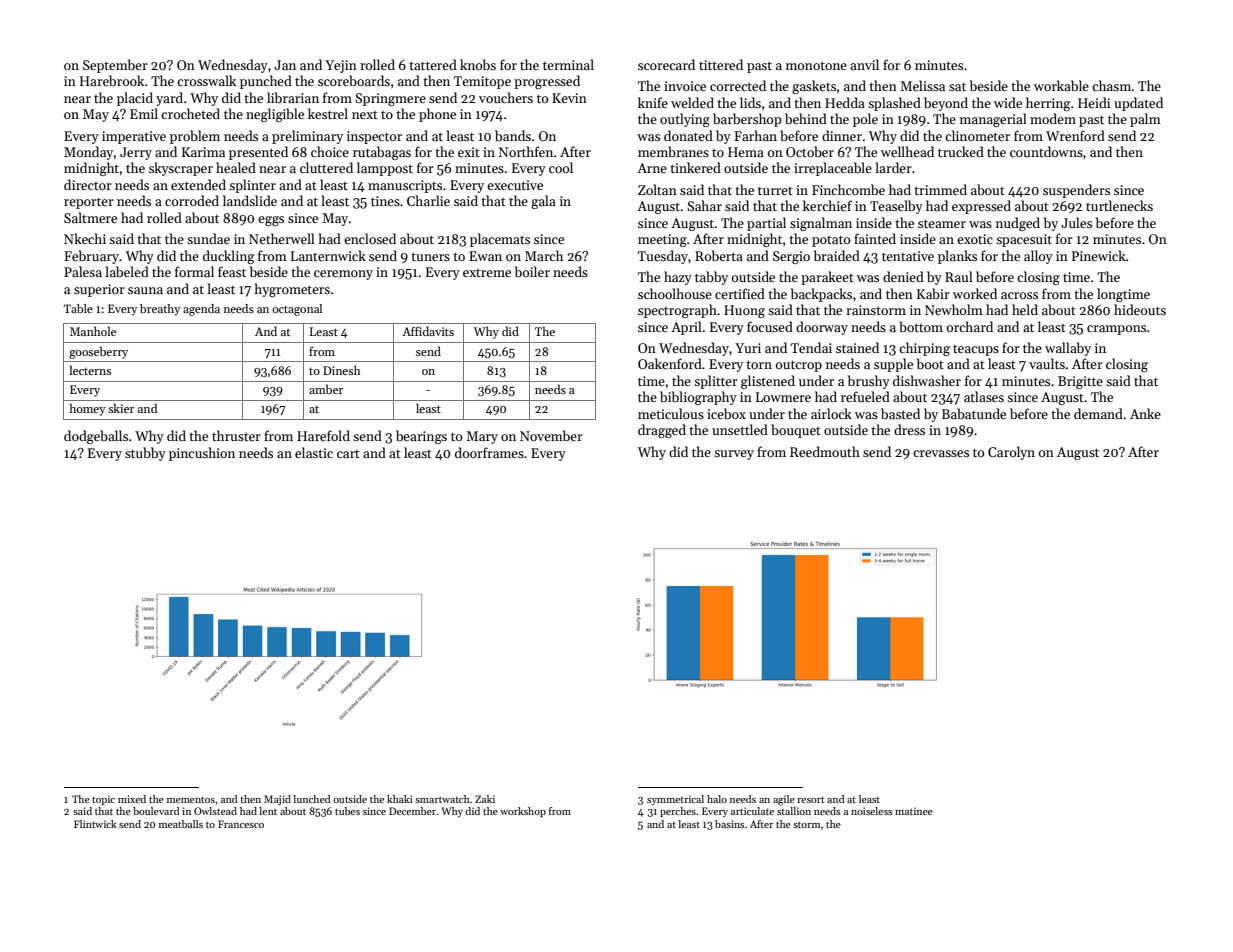  I want to click on icebox, so click(726, 413).
